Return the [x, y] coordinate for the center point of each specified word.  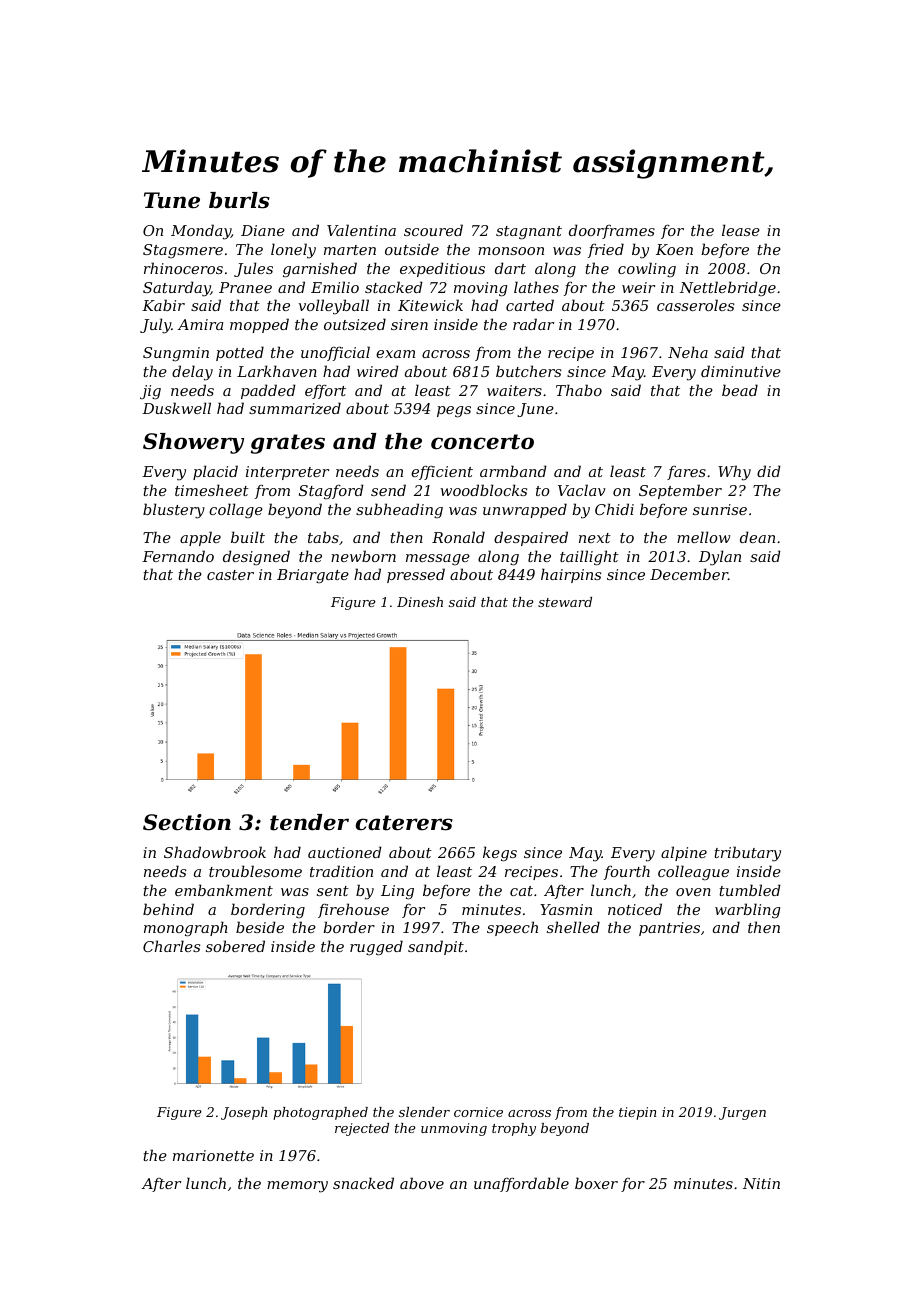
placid [215, 472]
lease [741, 230]
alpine [684, 853]
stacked [394, 287]
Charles [171, 946]
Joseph [244, 1113]
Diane [263, 230]
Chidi [614, 509]
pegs [454, 412]
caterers [404, 823]
